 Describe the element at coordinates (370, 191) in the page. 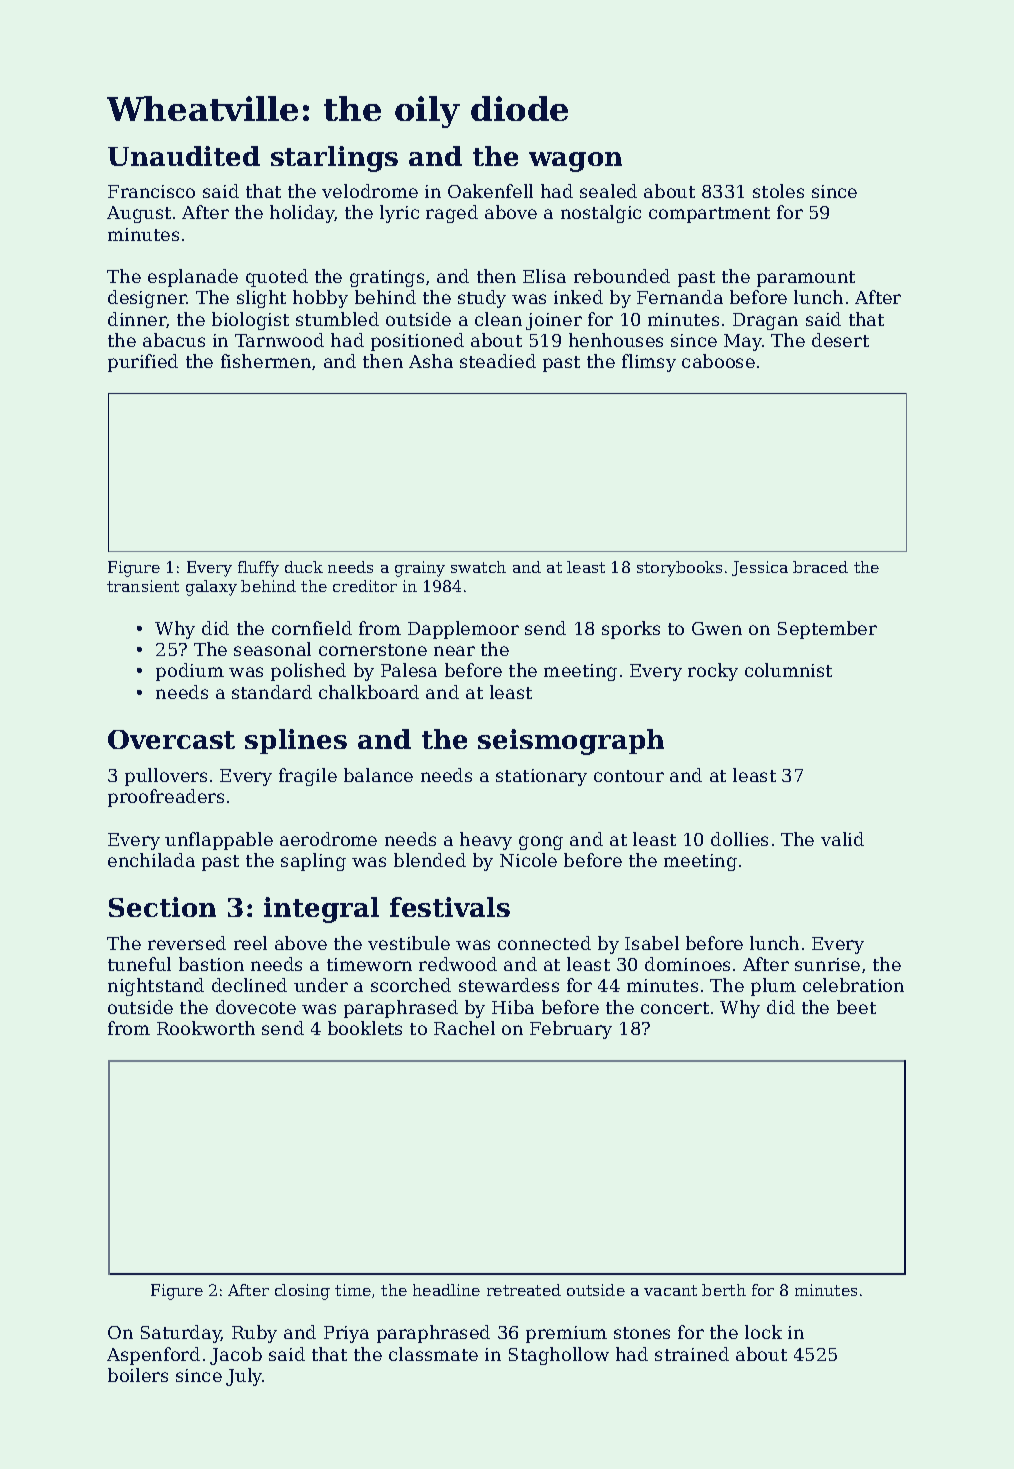

I see `velodrome` at that location.
